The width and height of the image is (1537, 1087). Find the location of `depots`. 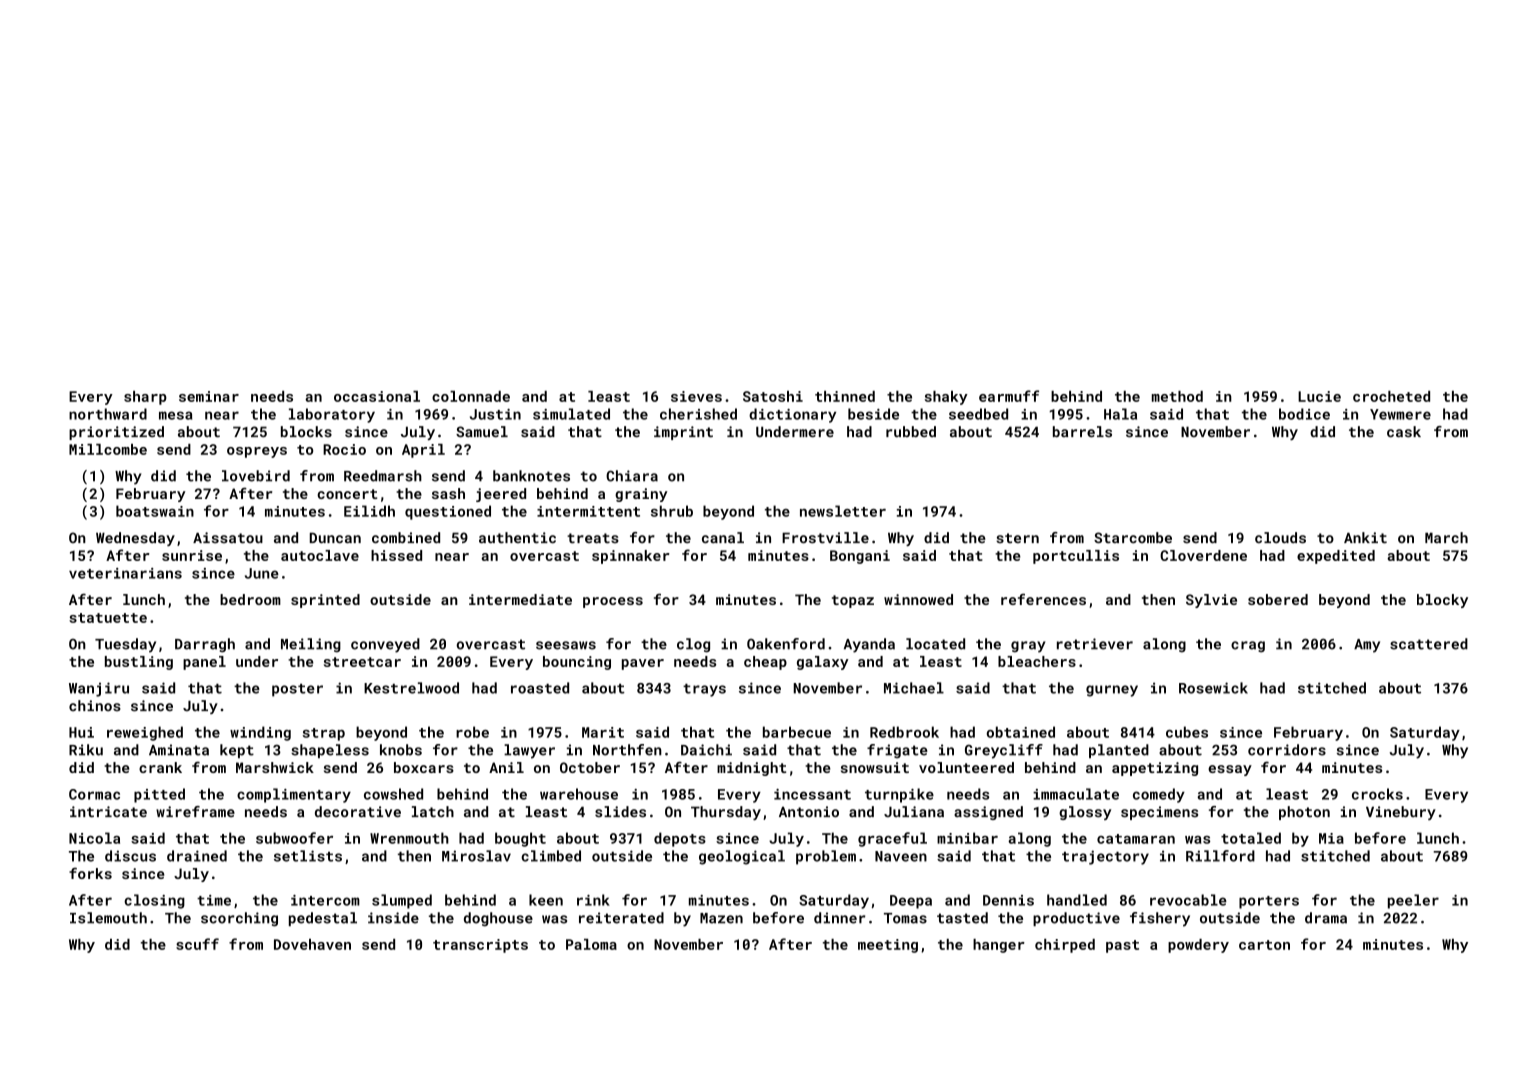

depots is located at coordinates (680, 839).
